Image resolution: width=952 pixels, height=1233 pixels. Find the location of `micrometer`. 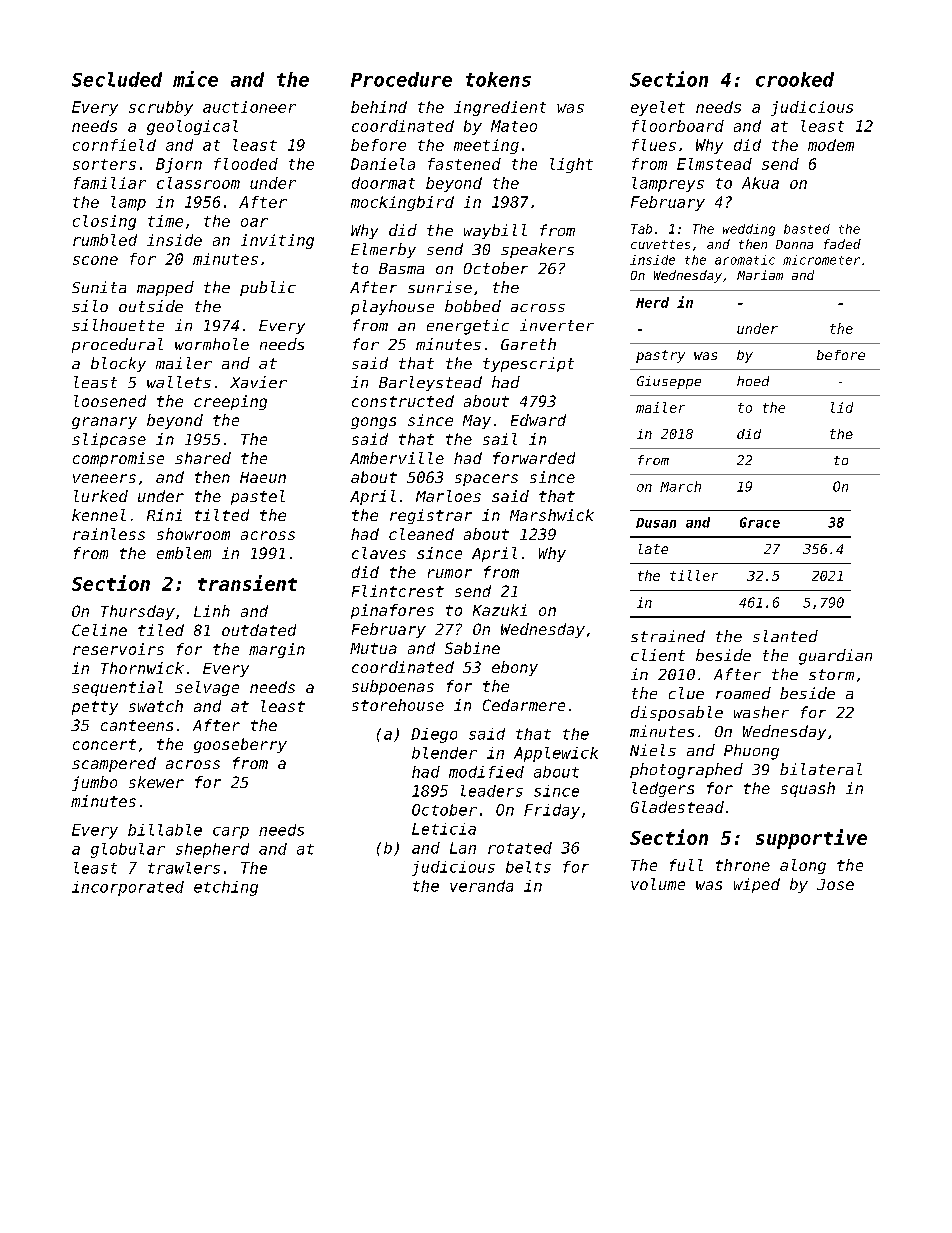

micrometer is located at coordinates (821, 260).
